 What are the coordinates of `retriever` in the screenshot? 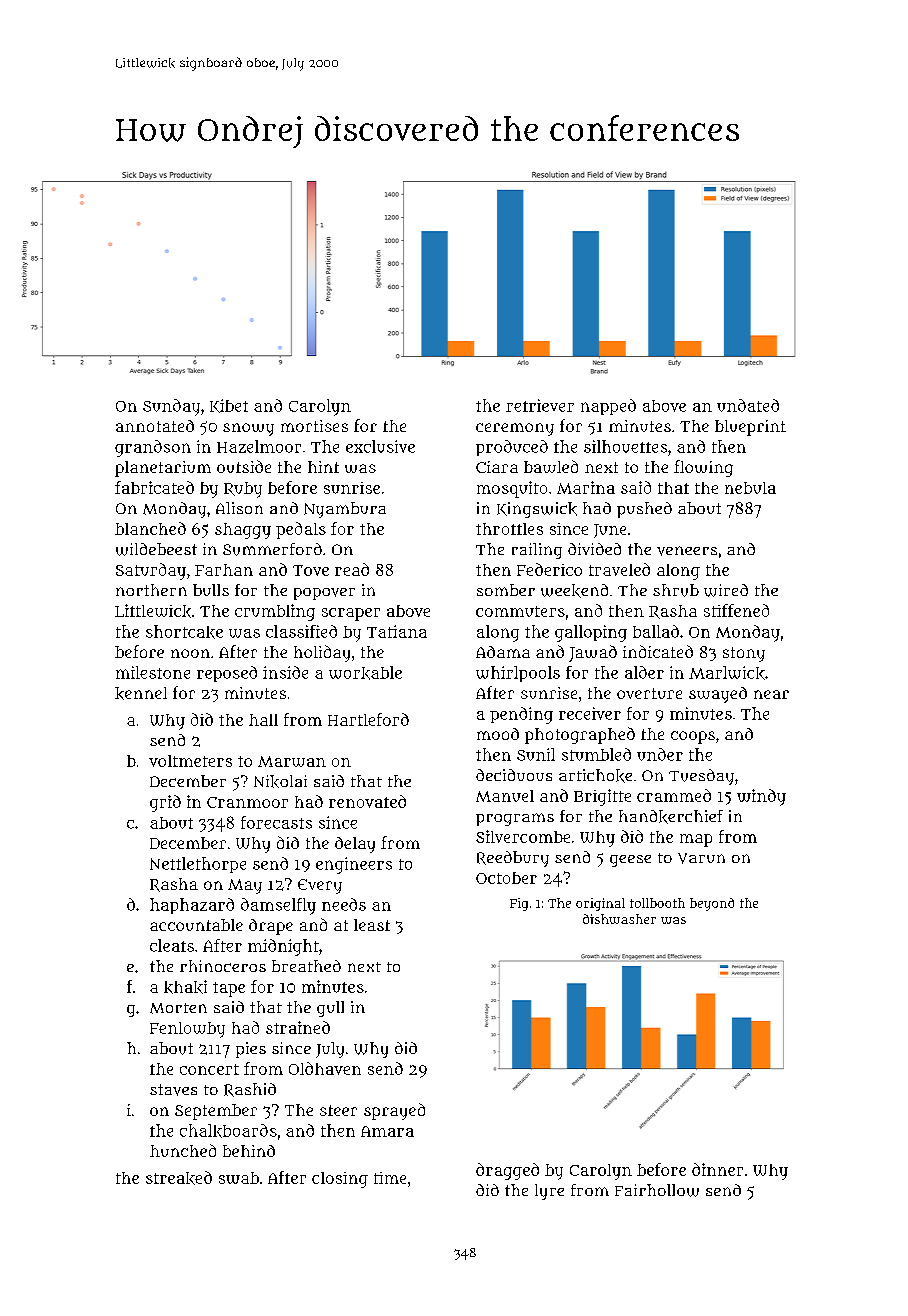 It's located at (540, 405).
